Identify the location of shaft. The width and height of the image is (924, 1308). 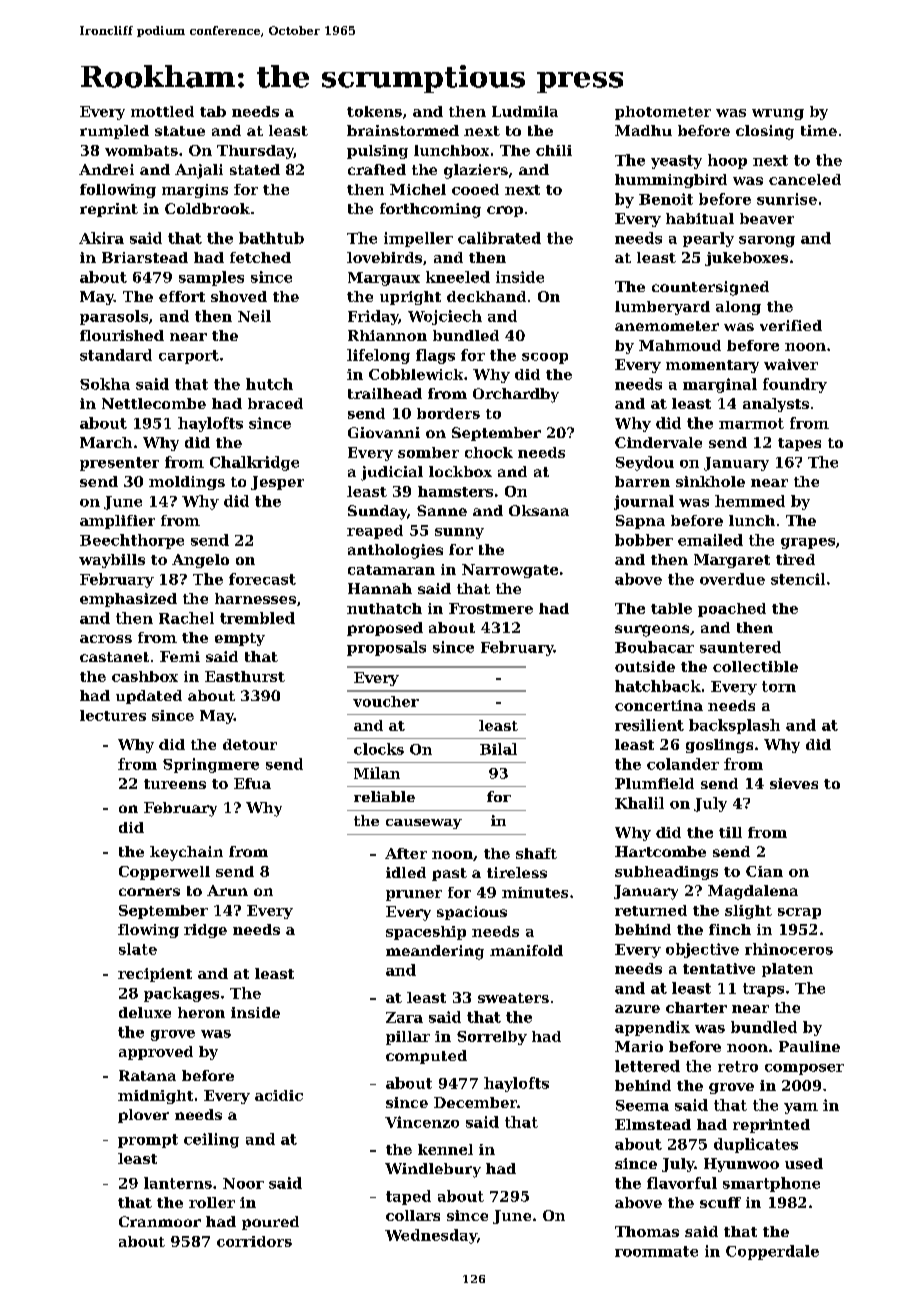
(536, 853).
